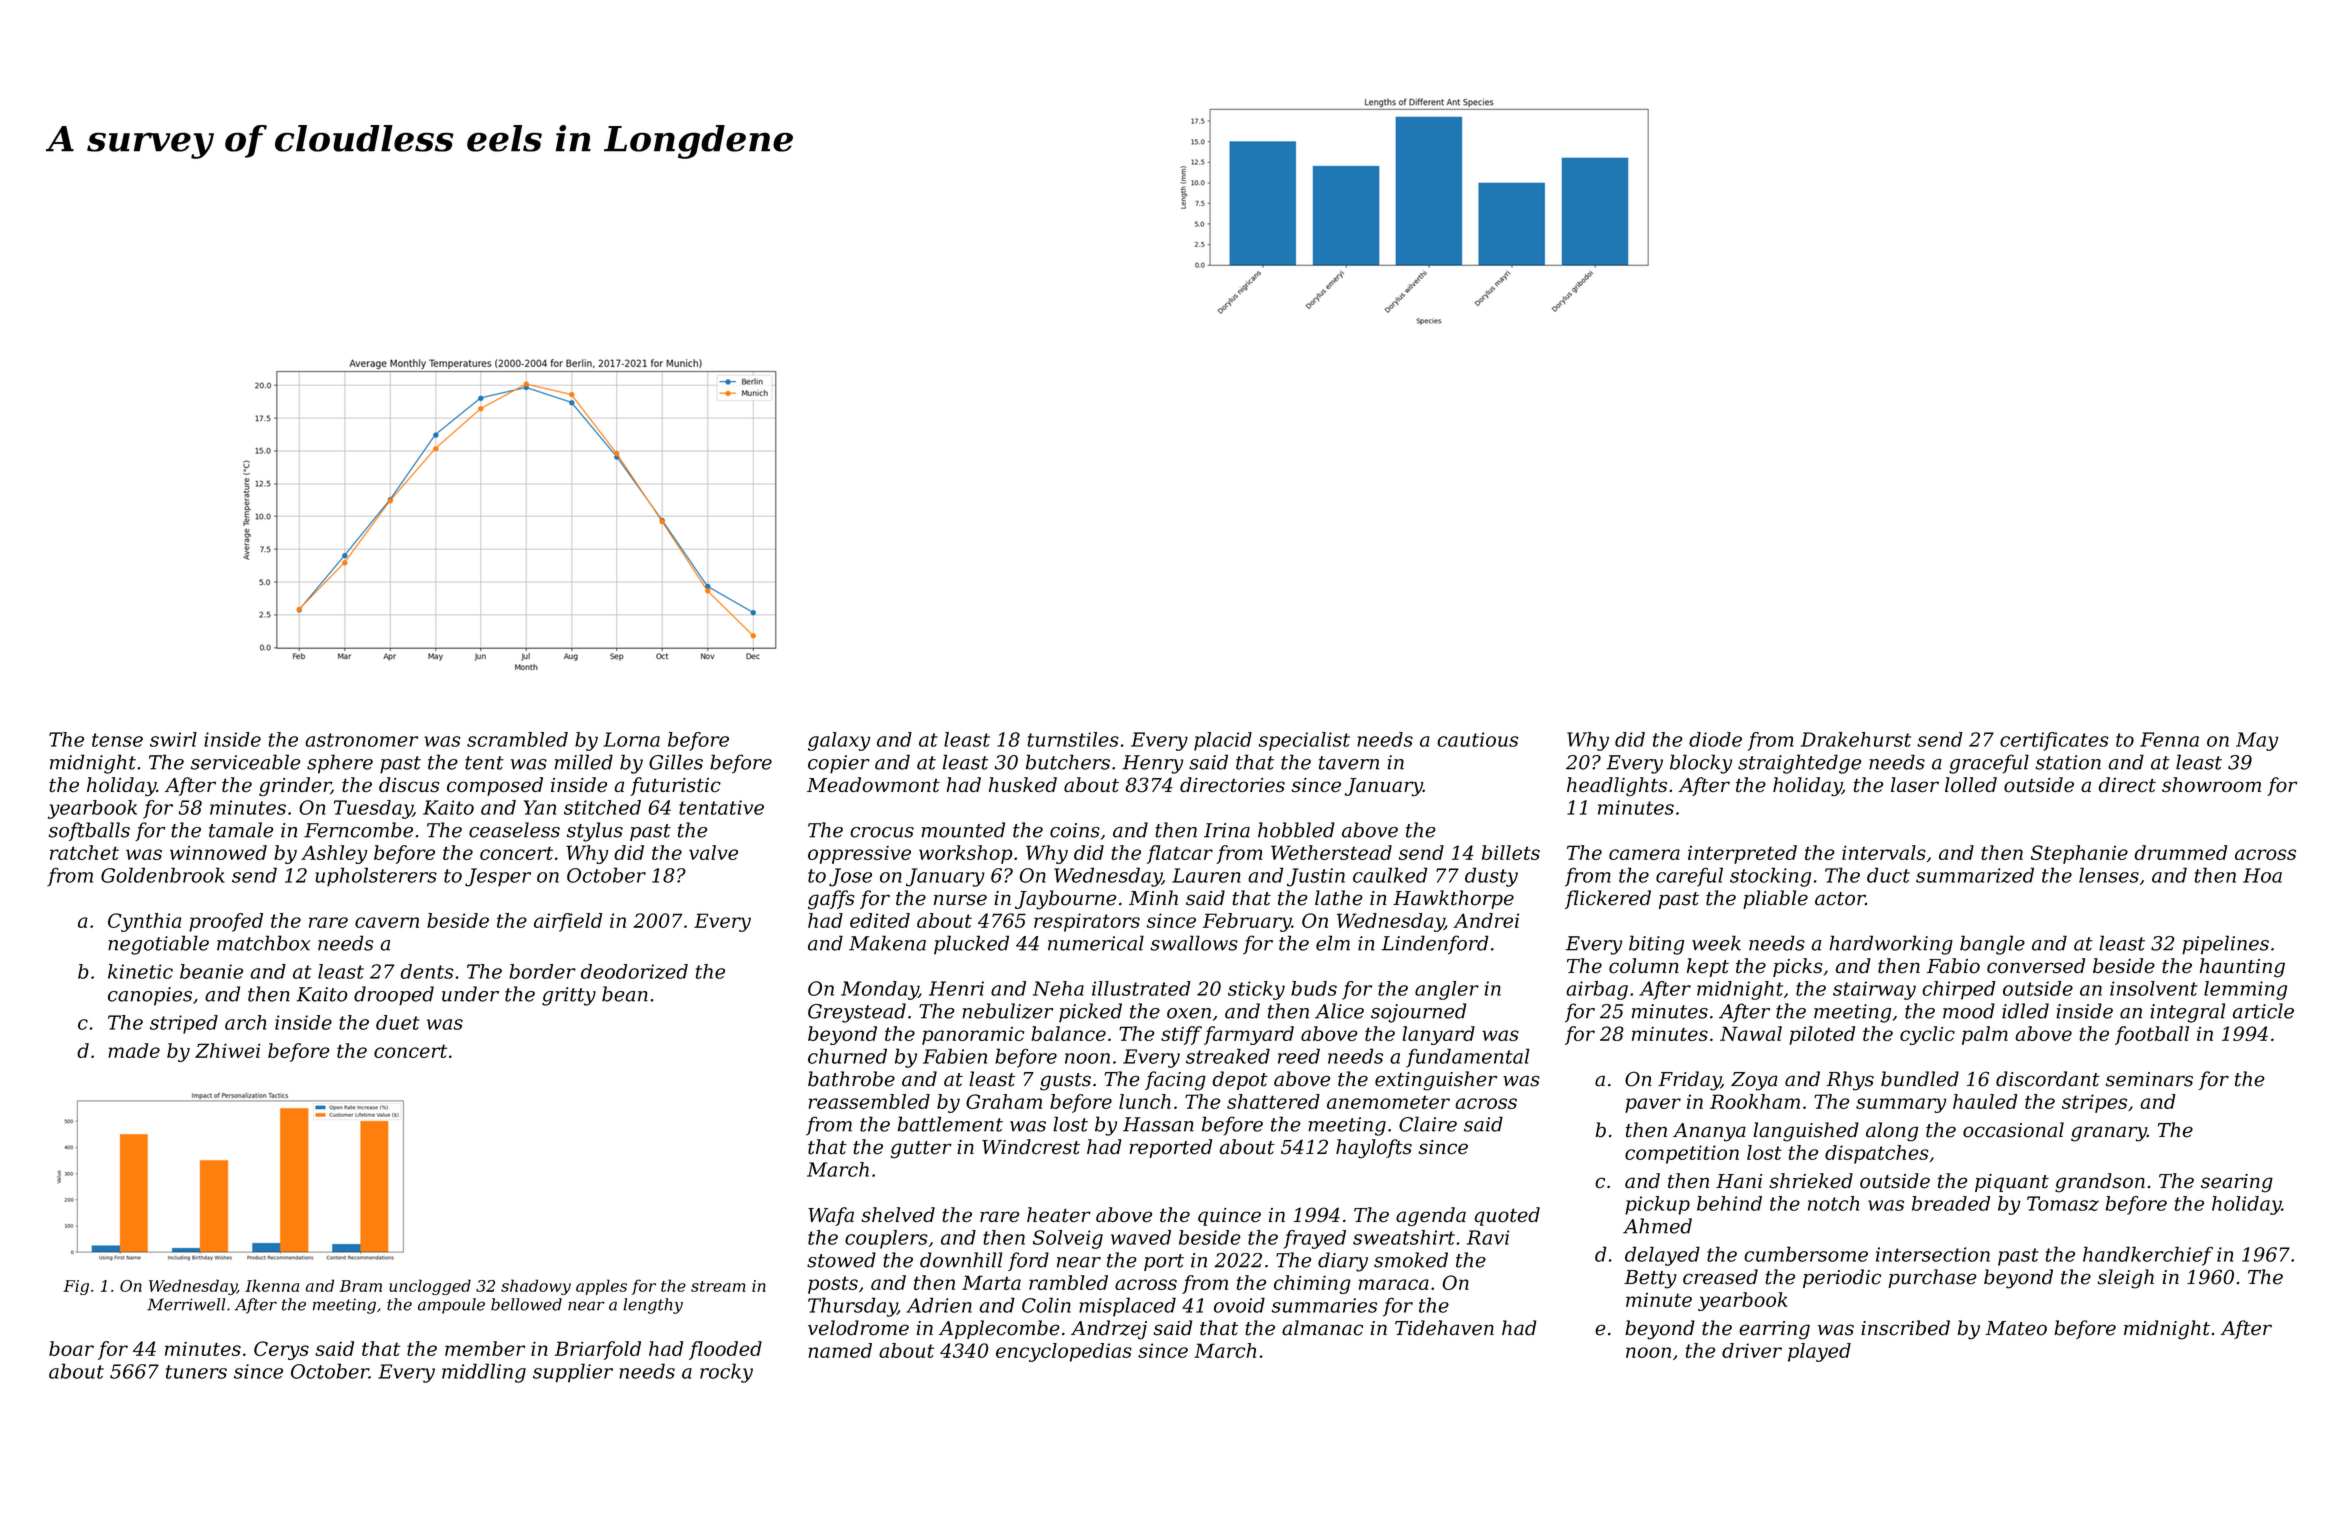 This document has height=1519, width=2348. What do you see at coordinates (361, 740) in the document?
I see `astronomer` at bounding box center [361, 740].
